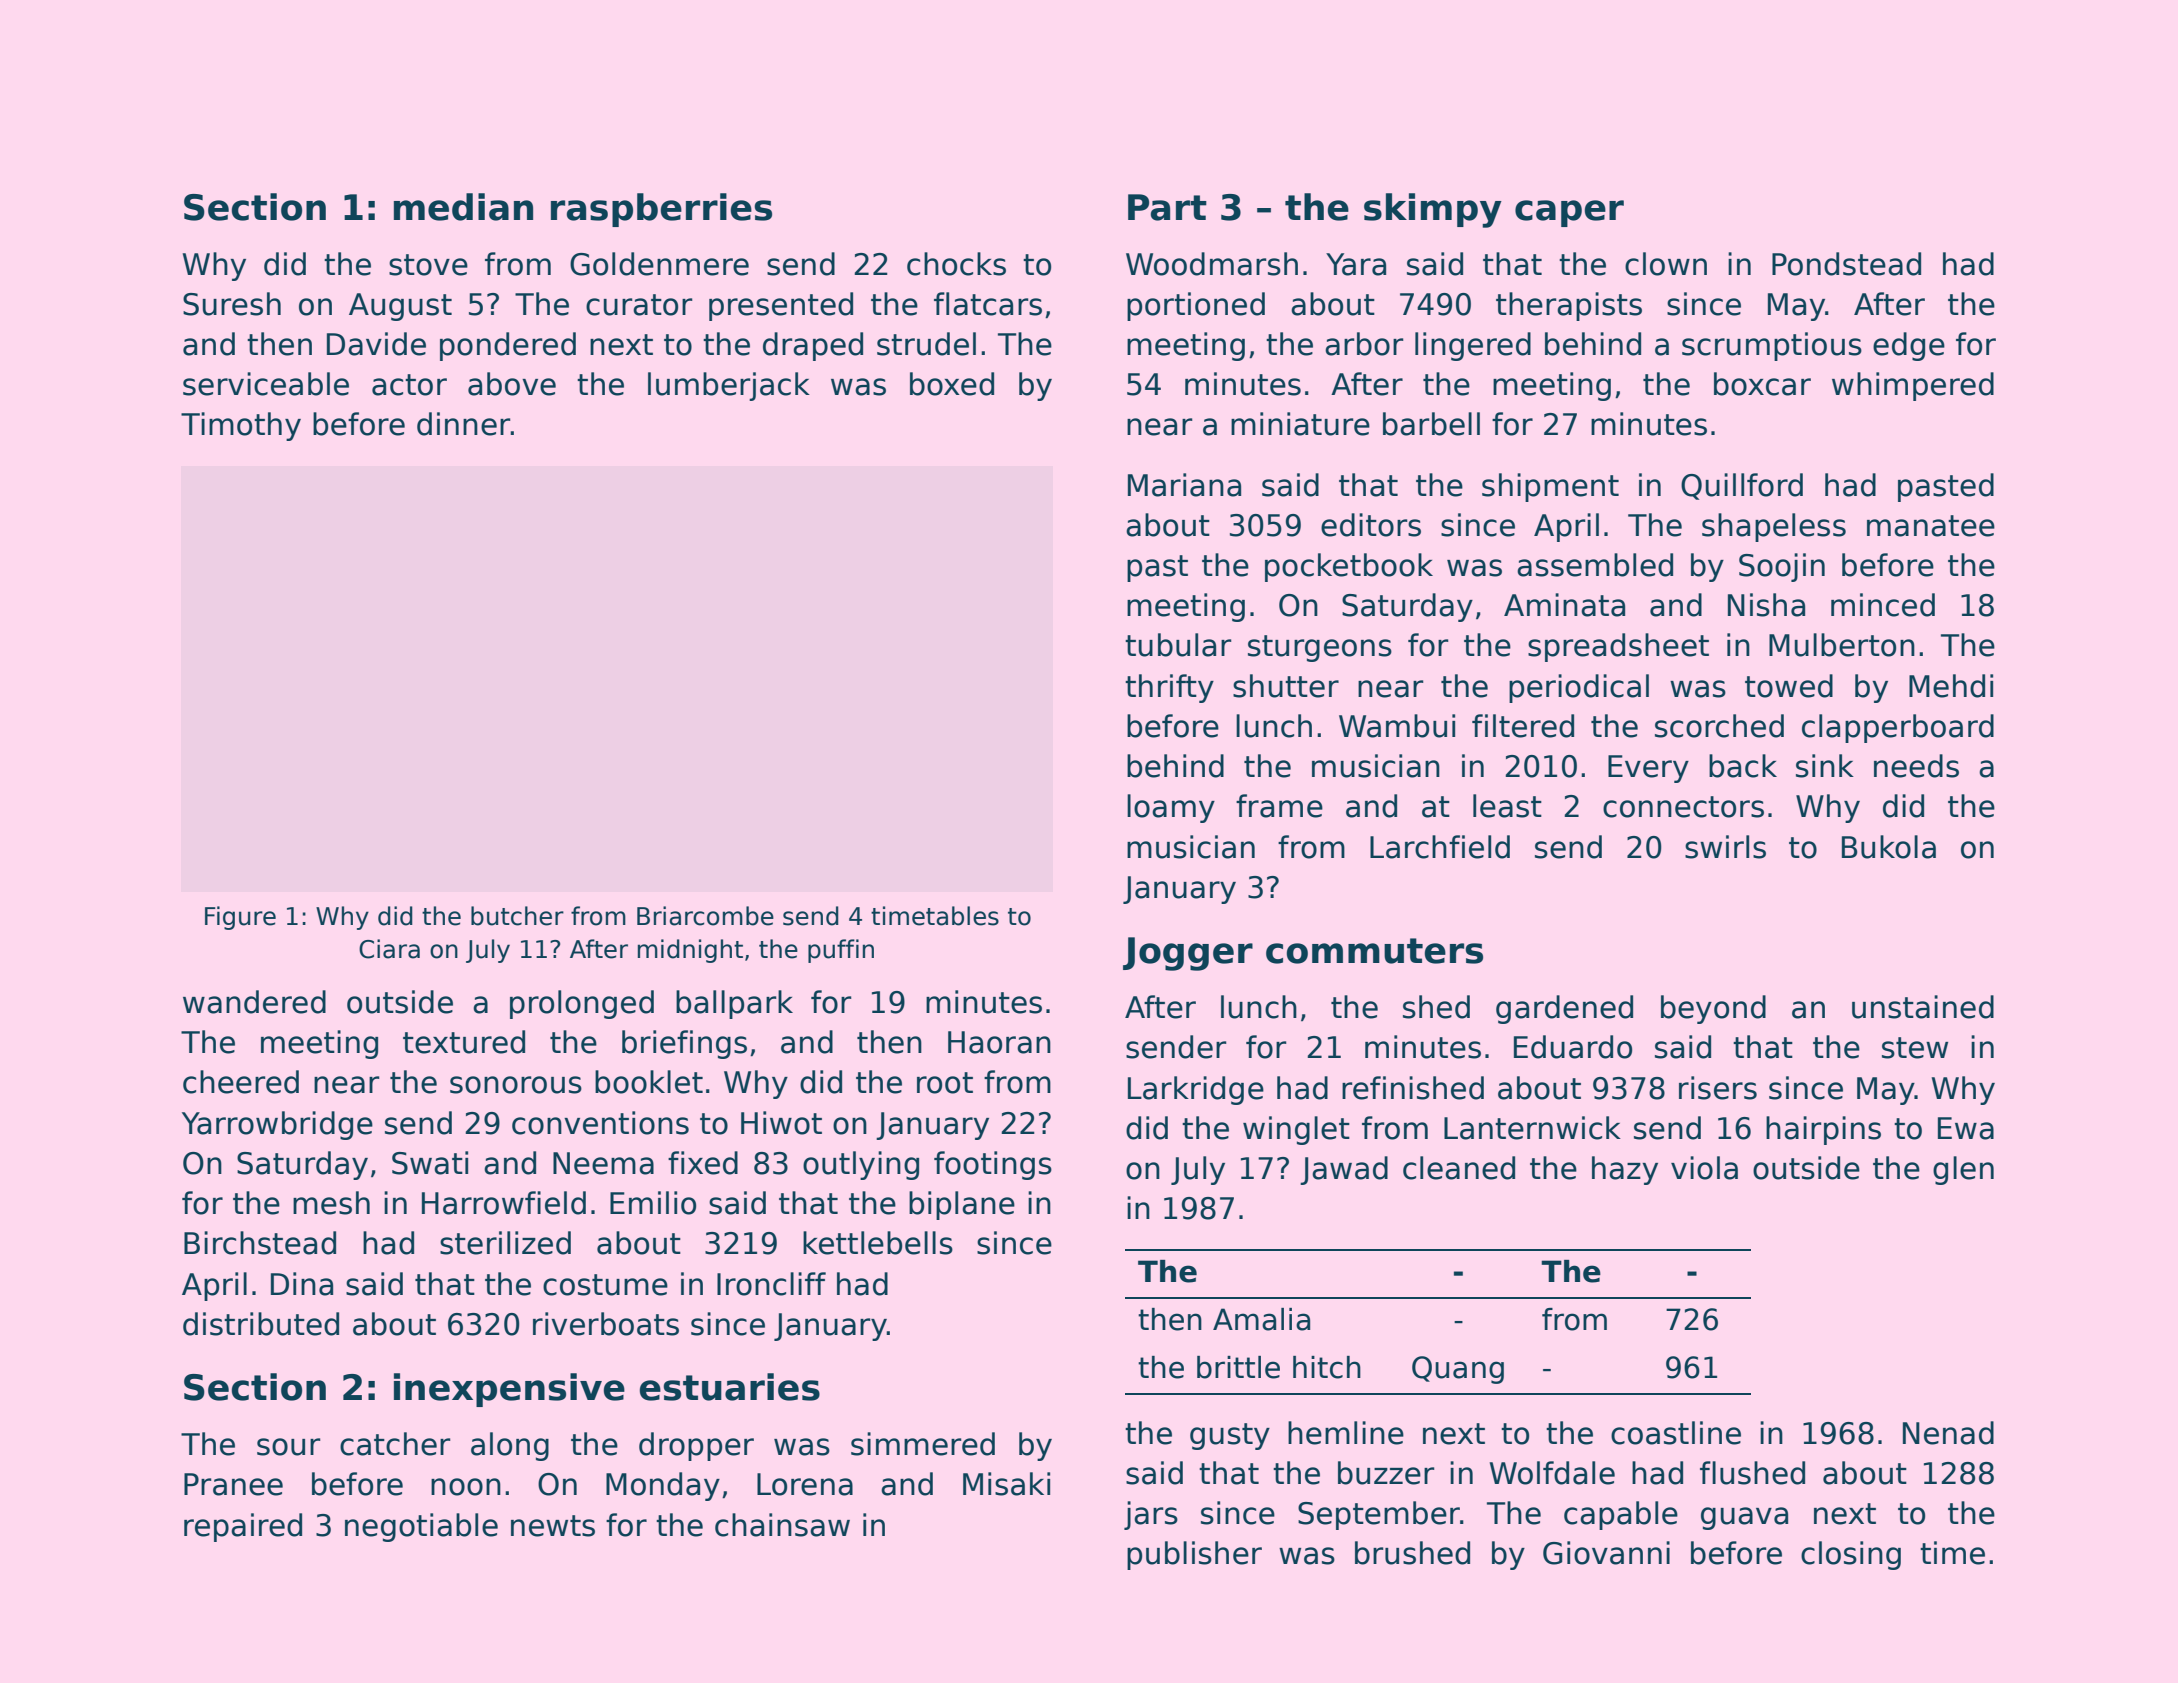  I want to click on publisher, so click(1194, 1555).
